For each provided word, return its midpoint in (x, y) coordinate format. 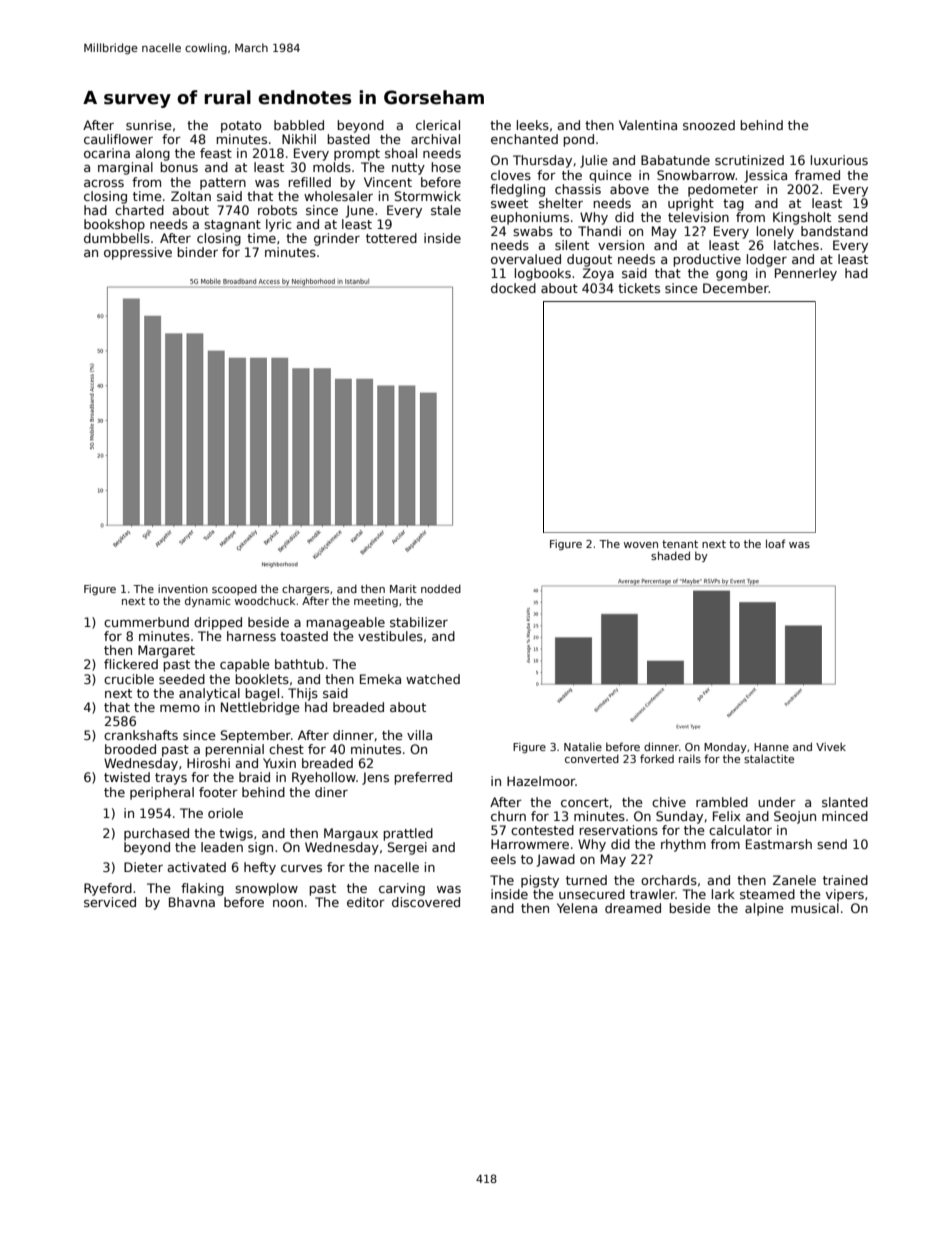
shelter (561, 203)
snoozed (709, 125)
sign (260, 848)
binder (197, 252)
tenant (680, 544)
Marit (403, 588)
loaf (775, 543)
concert (585, 802)
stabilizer (419, 622)
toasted (304, 636)
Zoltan (191, 196)
